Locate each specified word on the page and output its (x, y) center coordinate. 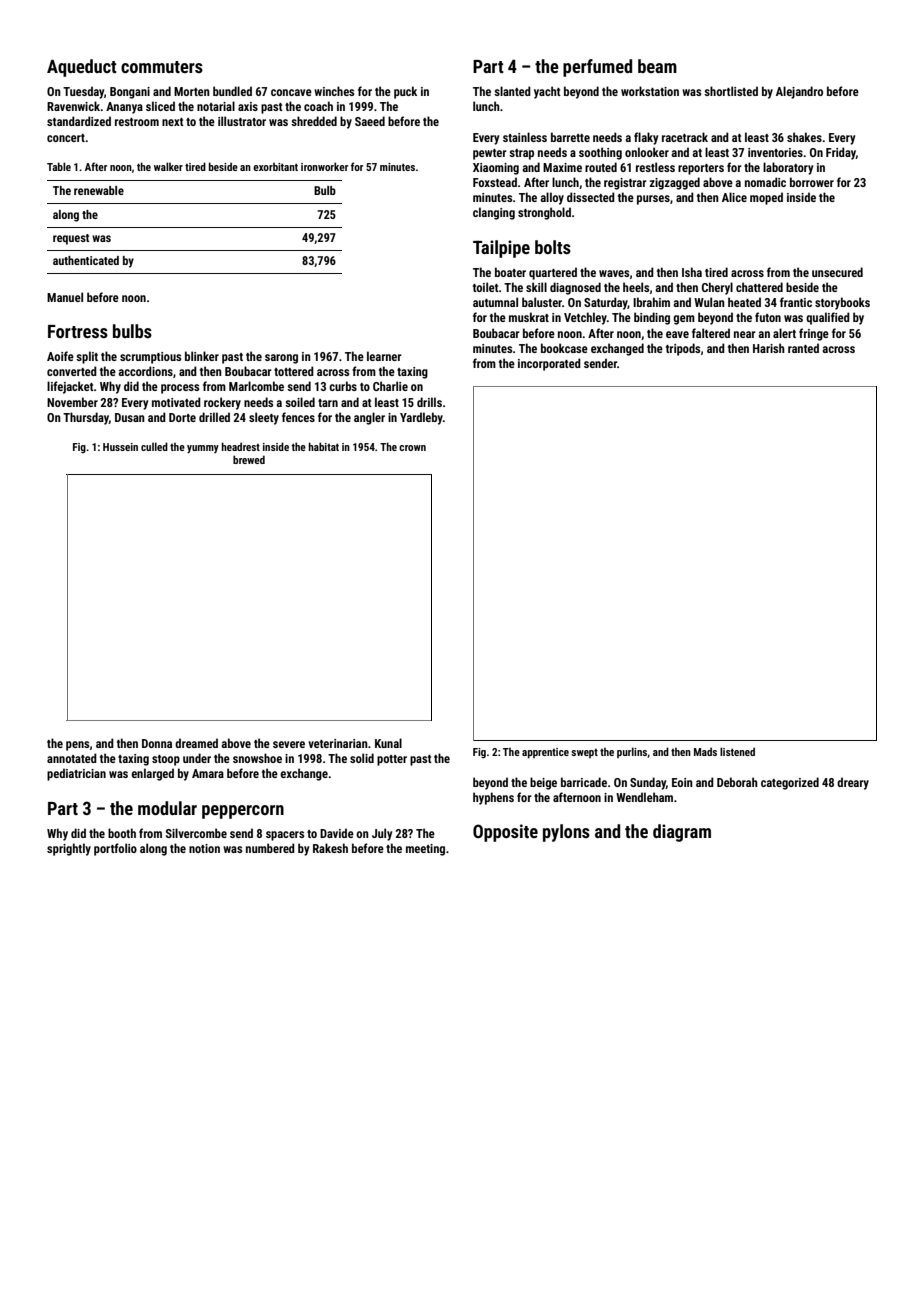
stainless (525, 137)
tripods (683, 349)
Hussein (120, 447)
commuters (162, 67)
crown (412, 448)
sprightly (69, 849)
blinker (202, 356)
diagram (682, 833)
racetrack (685, 137)
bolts (553, 247)
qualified (828, 318)
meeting (425, 850)
